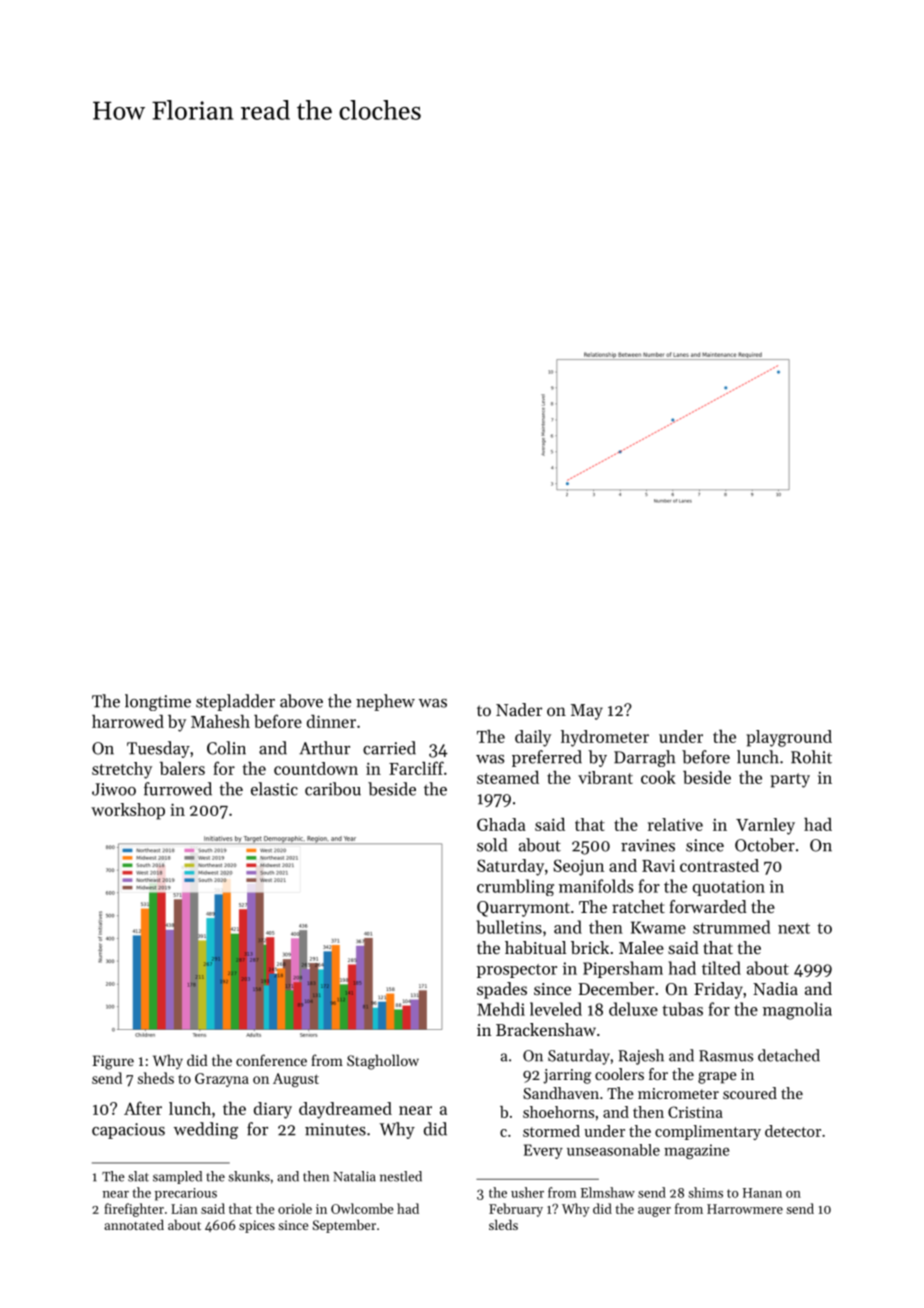  Describe the element at coordinates (789, 738) in the screenshot. I see `playground` at that location.
